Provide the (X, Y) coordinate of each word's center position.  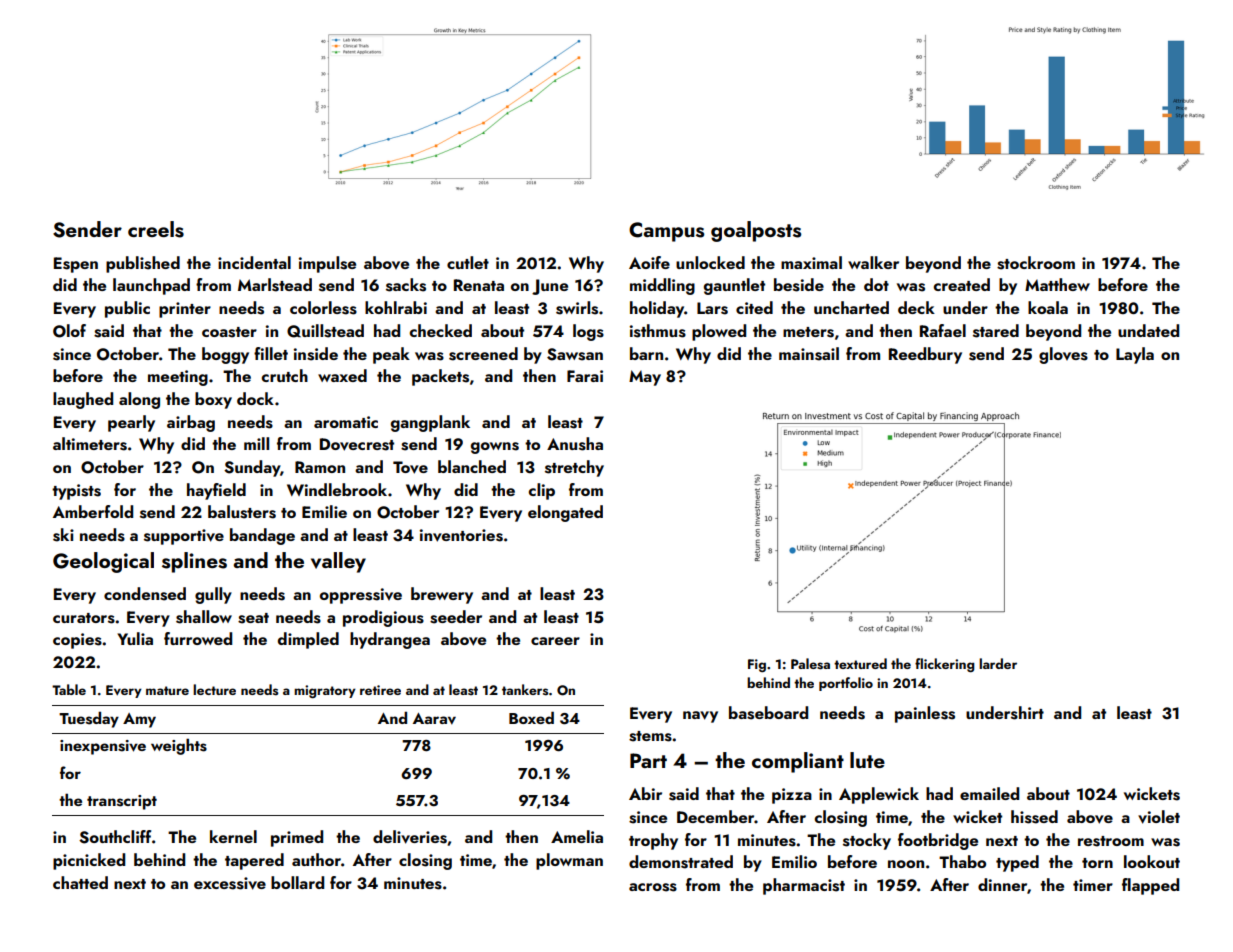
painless (925, 714)
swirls (577, 308)
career (555, 641)
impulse (327, 264)
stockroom (1036, 263)
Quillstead (325, 331)
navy (700, 717)
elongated (565, 513)
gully (213, 595)
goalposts (756, 231)
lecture (214, 689)
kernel (233, 836)
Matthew (1057, 284)
